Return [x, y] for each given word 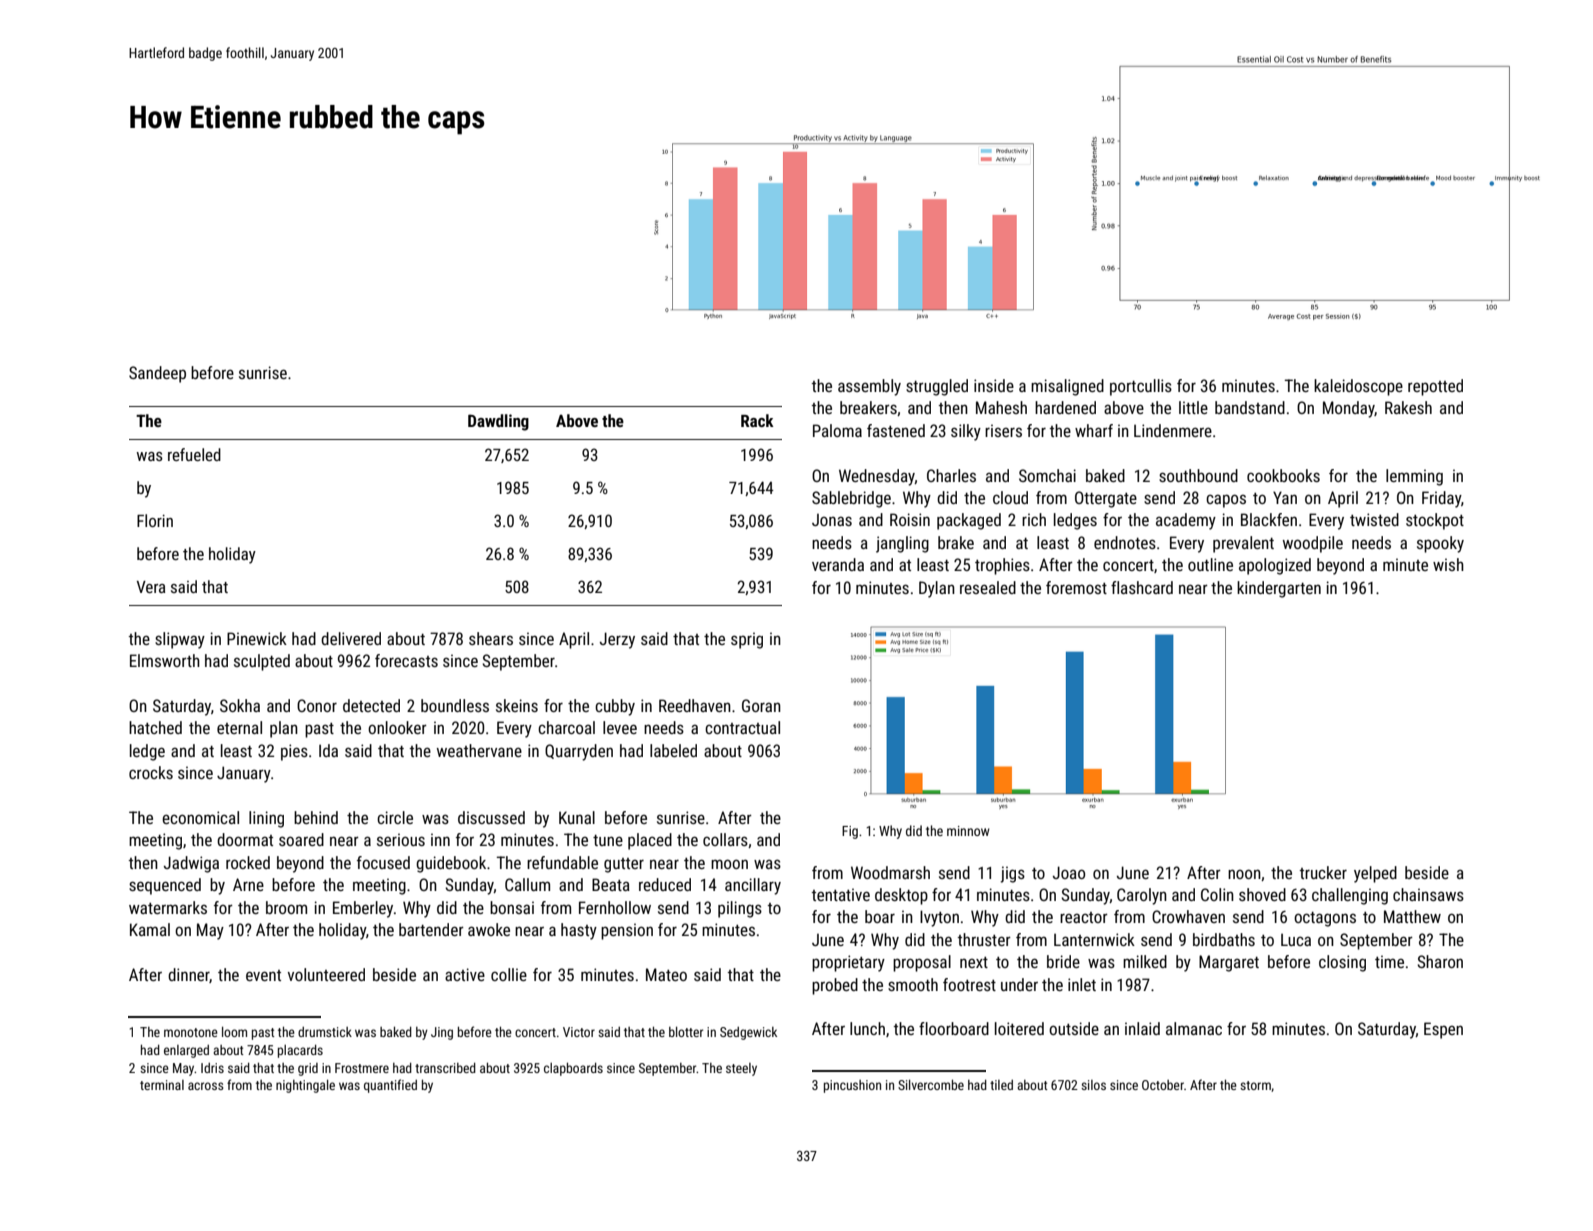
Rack [757, 420]
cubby [615, 707]
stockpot [1435, 521]
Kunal [577, 817]
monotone [191, 1032]
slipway [180, 640]
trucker [1323, 872]
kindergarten [1279, 589]
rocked [248, 862]
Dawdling [498, 422]
